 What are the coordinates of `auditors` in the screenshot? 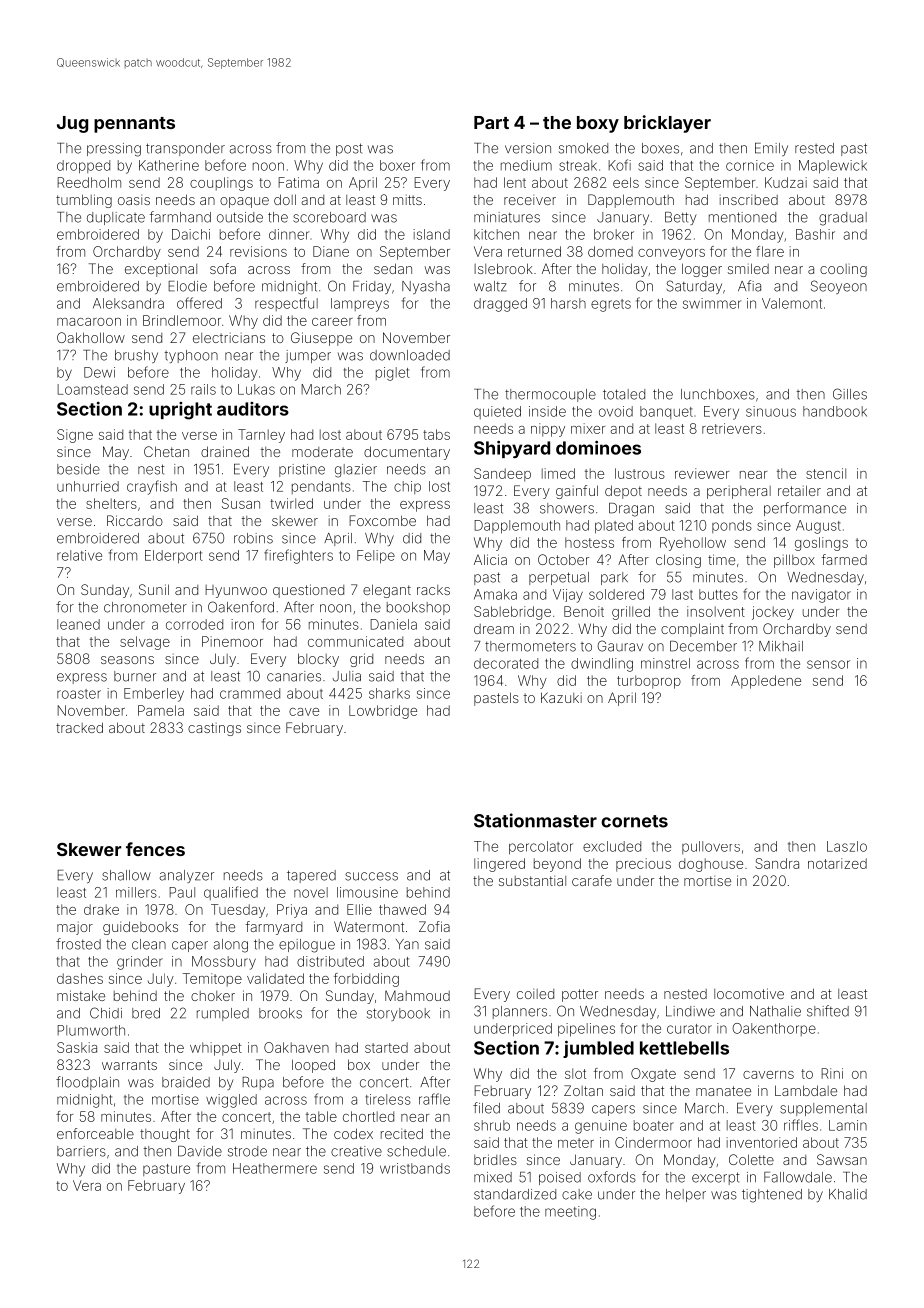 It's located at (253, 409).
